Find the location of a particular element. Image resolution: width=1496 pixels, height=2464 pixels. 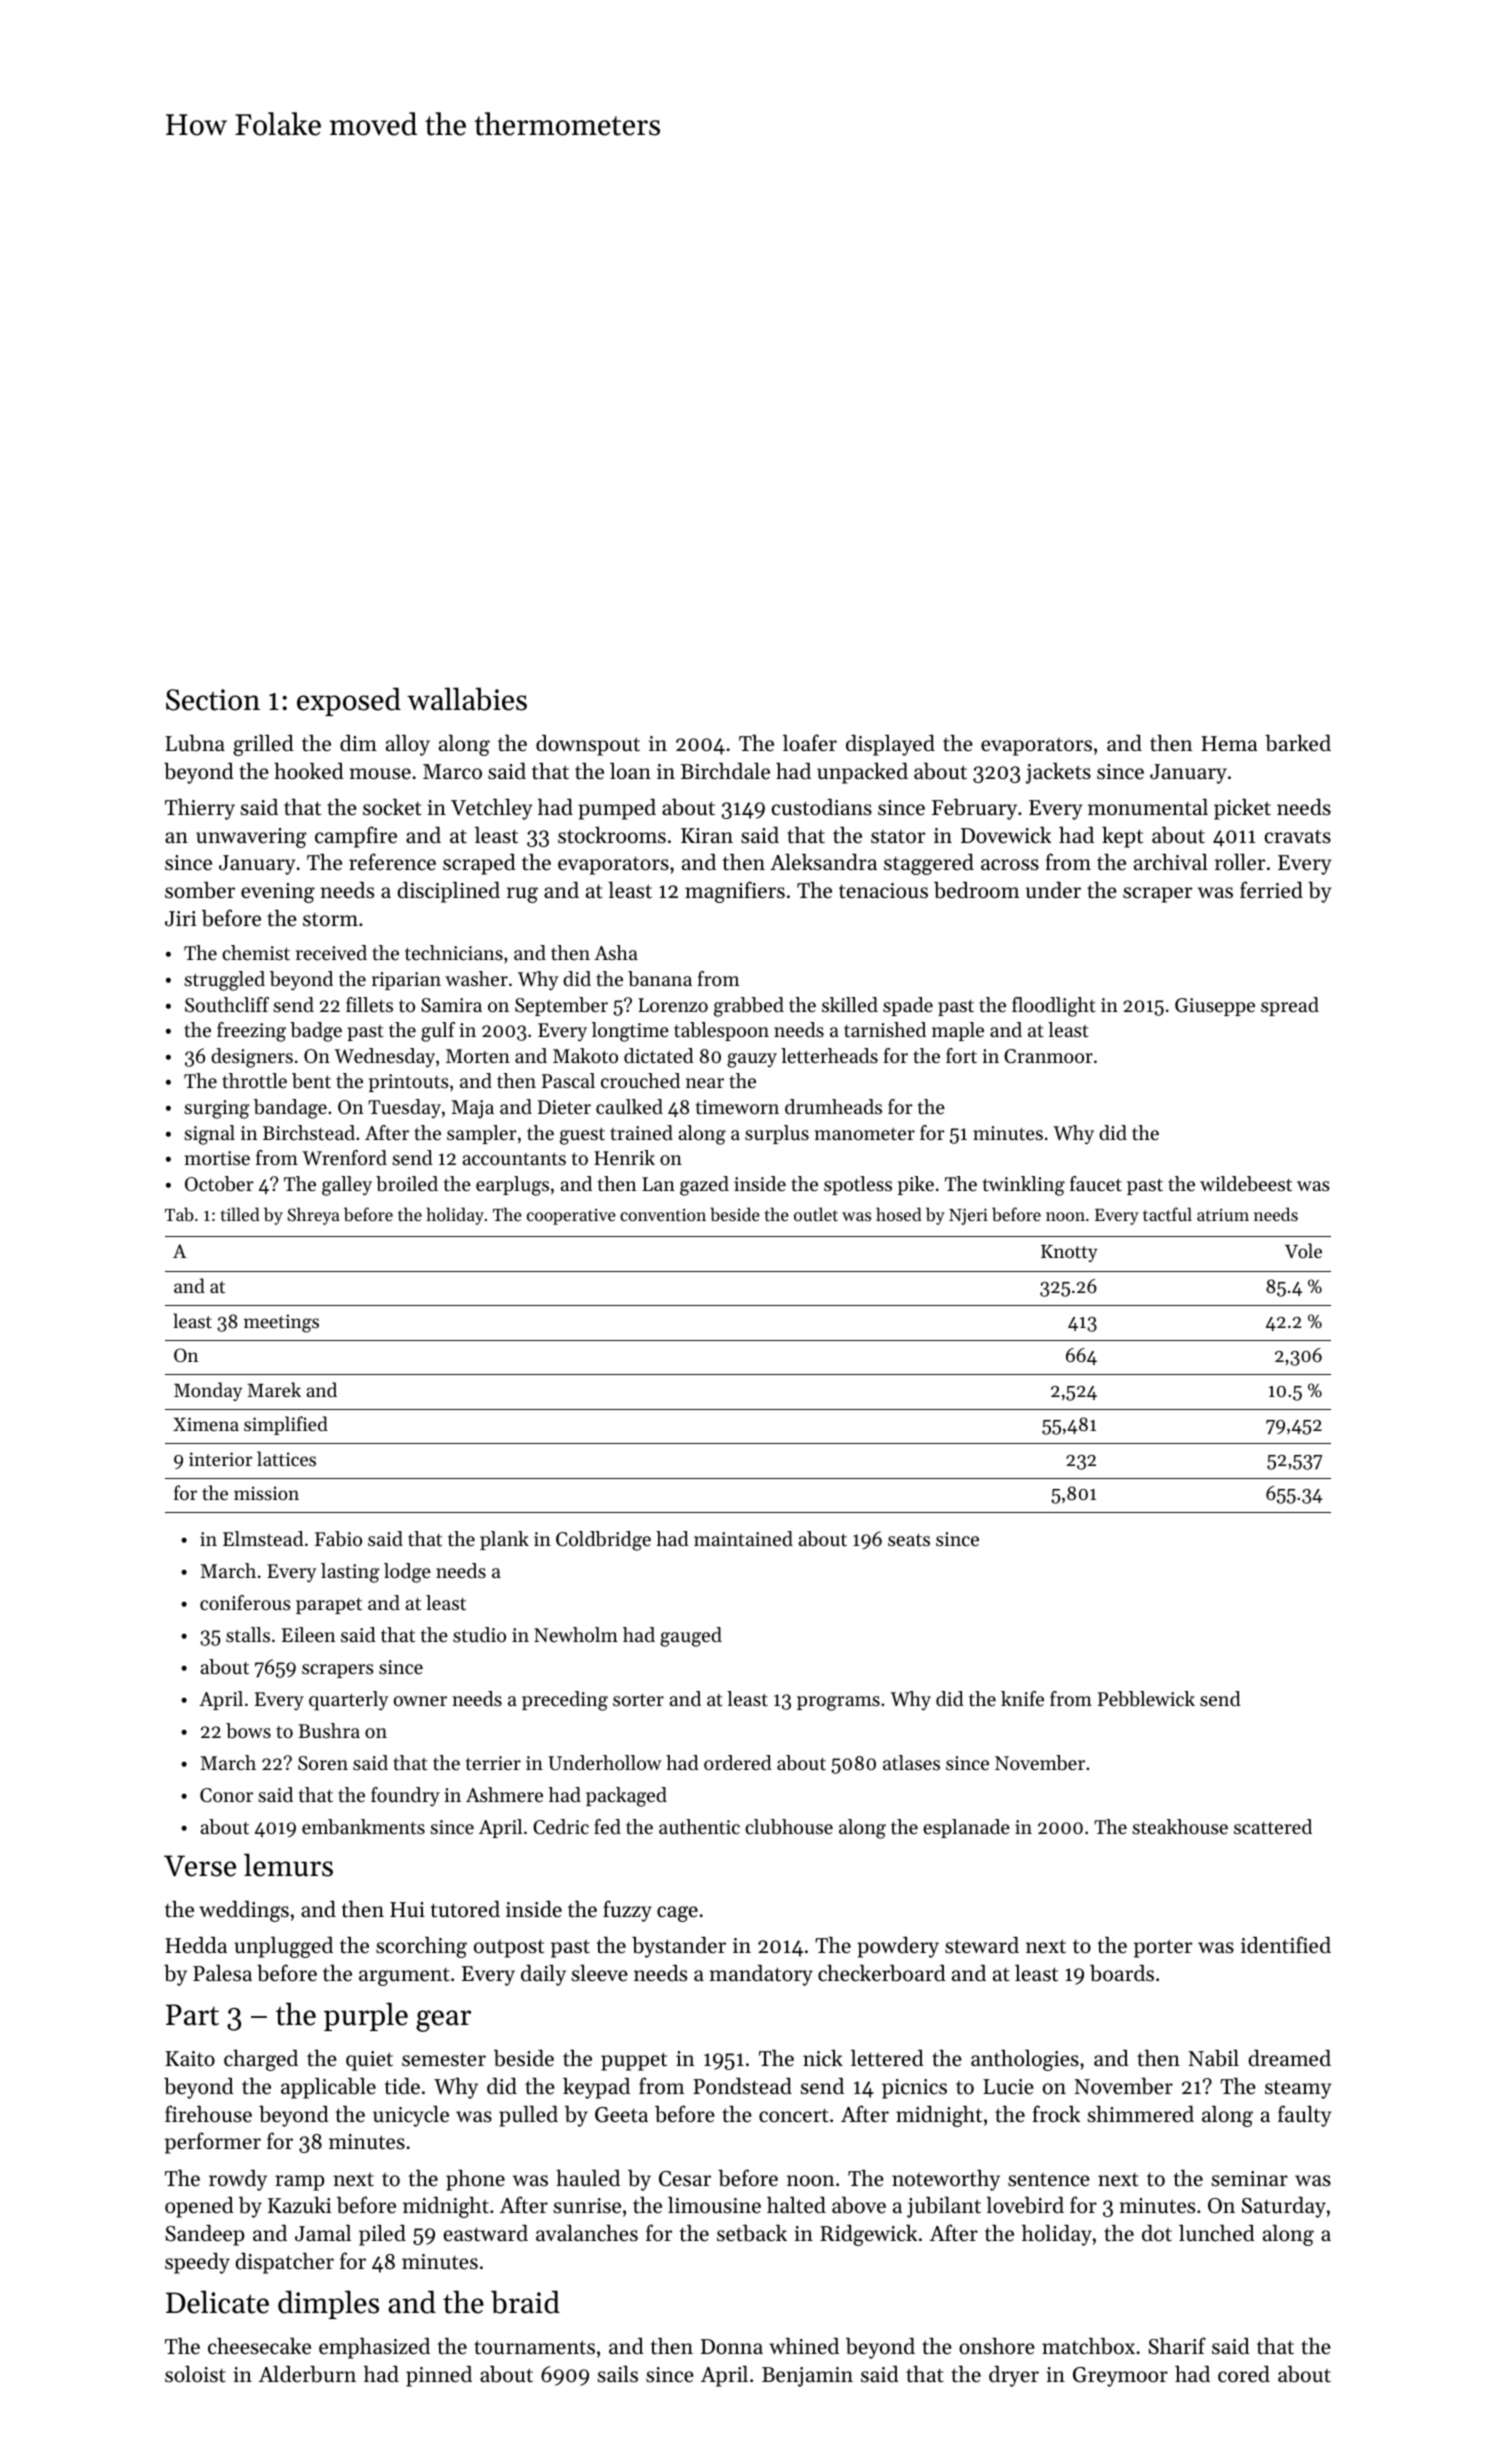

loafer is located at coordinates (810, 743).
